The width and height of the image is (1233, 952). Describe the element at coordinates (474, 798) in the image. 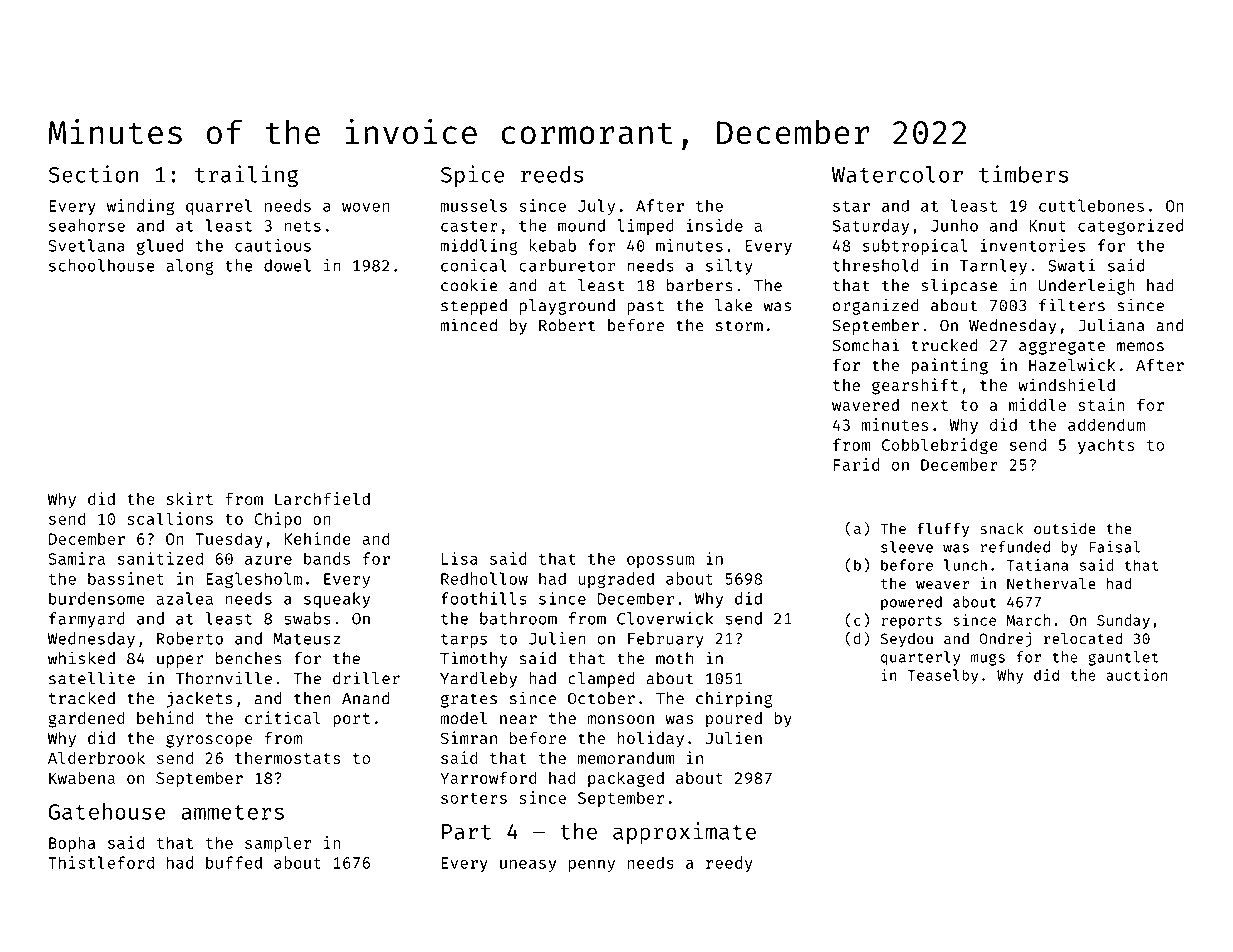

I see `sorters` at that location.
